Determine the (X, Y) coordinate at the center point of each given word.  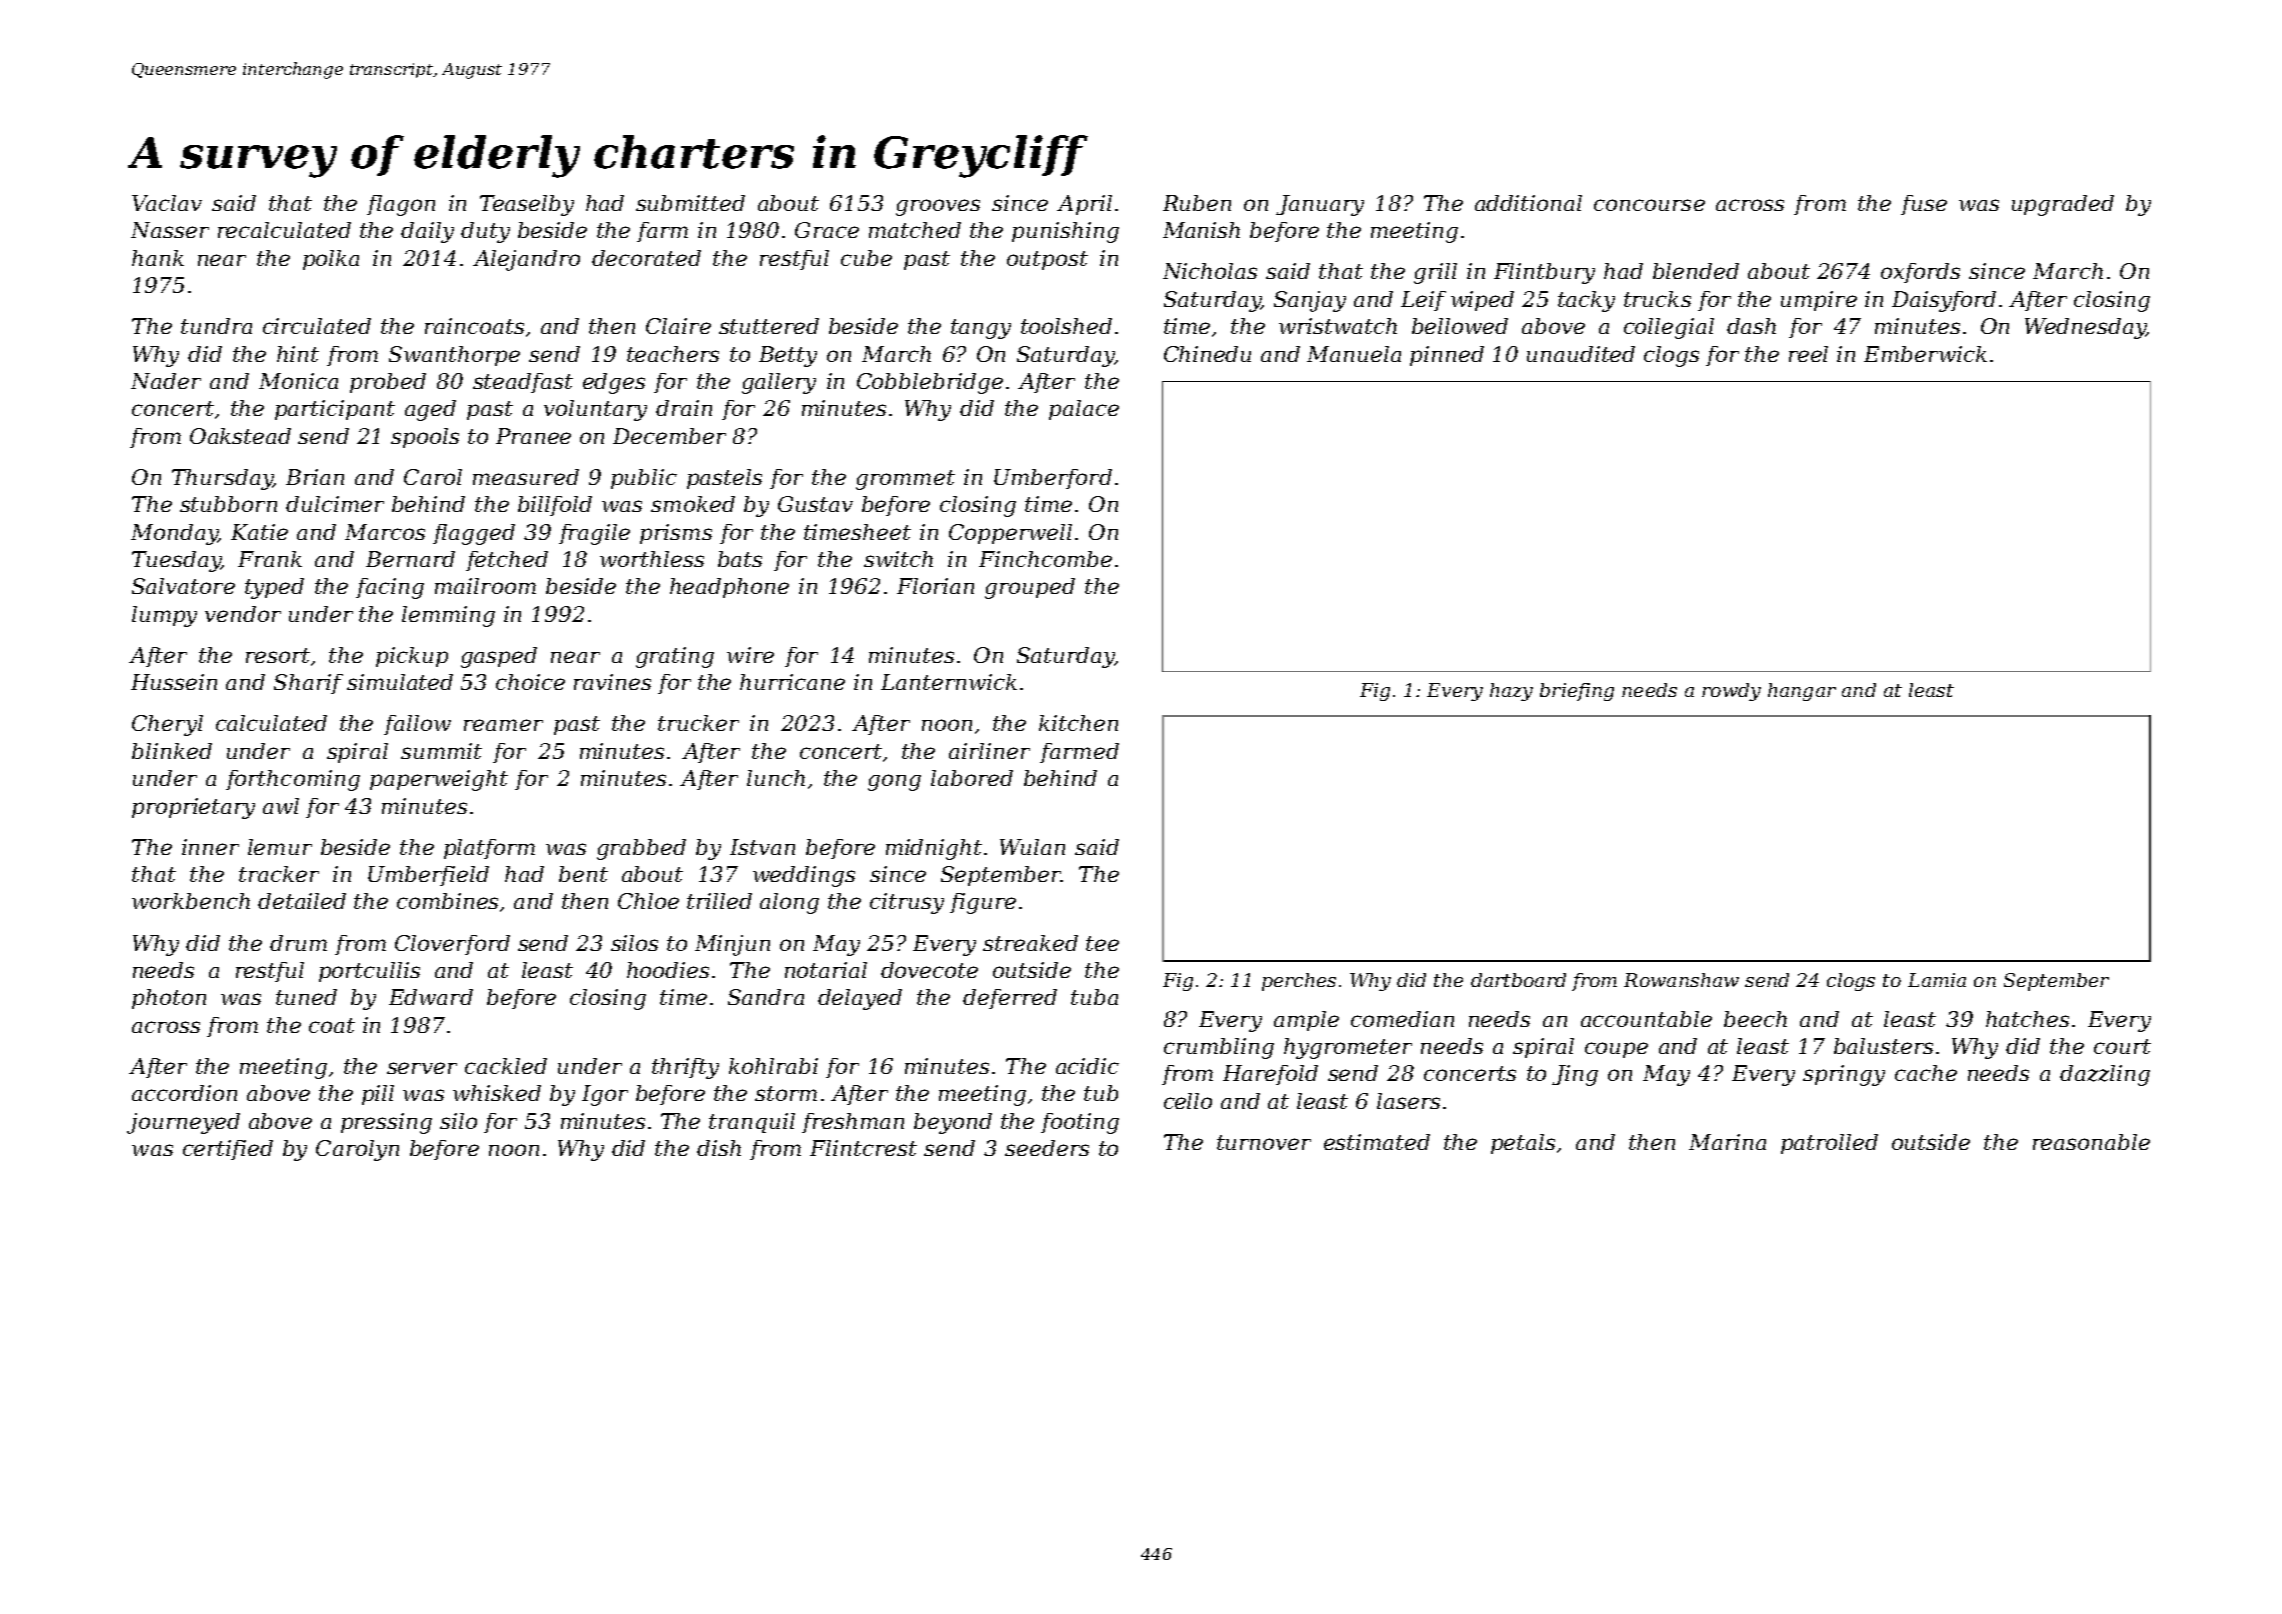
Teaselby (527, 205)
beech (1755, 1019)
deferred (1010, 999)
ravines (612, 682)
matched (915, 230)
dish (719, 1148)
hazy (1511, 692)
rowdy (1731, 692)
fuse (1924, 205)
